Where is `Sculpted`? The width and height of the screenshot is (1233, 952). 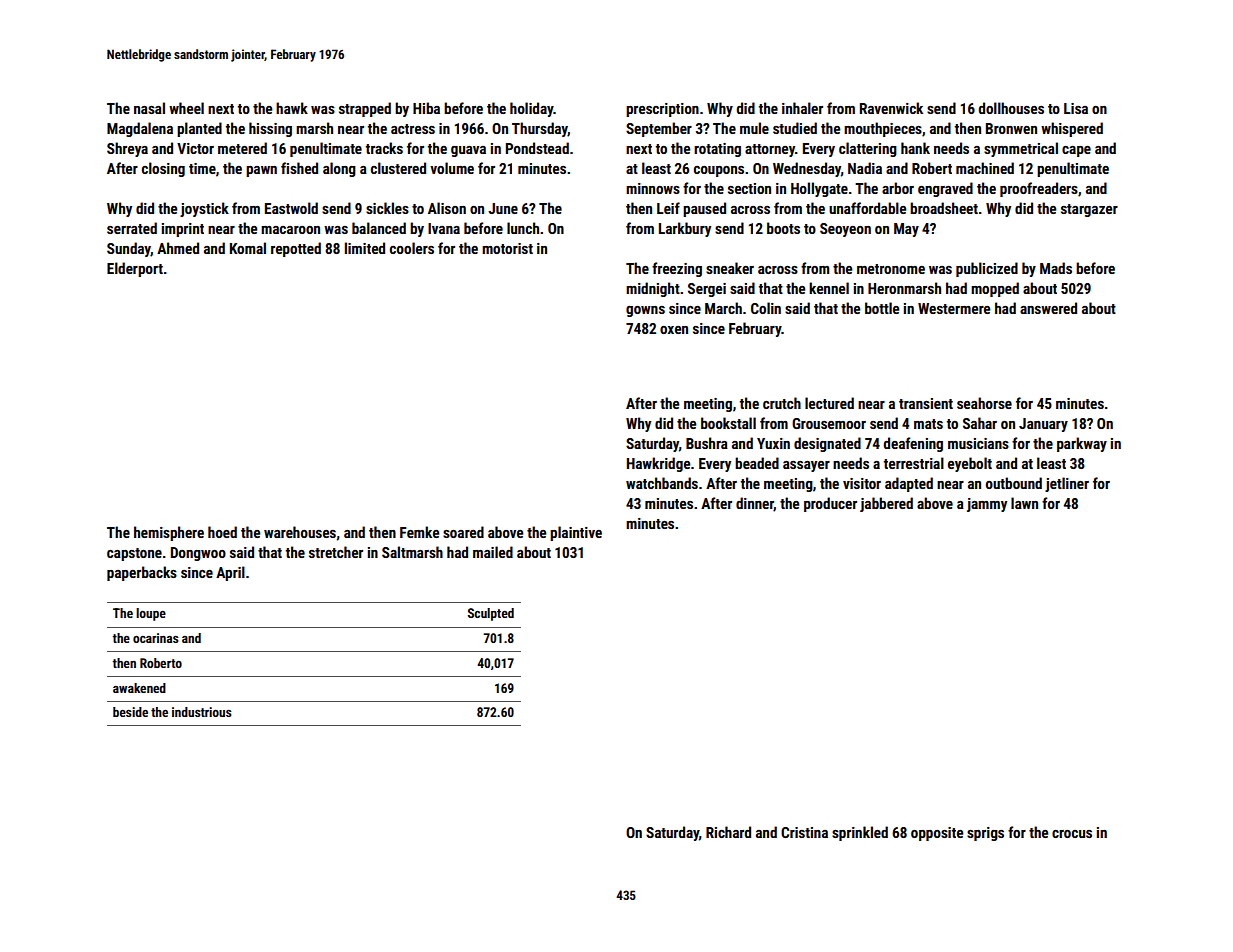 Sculpted is located at coordinates (491, 614).
